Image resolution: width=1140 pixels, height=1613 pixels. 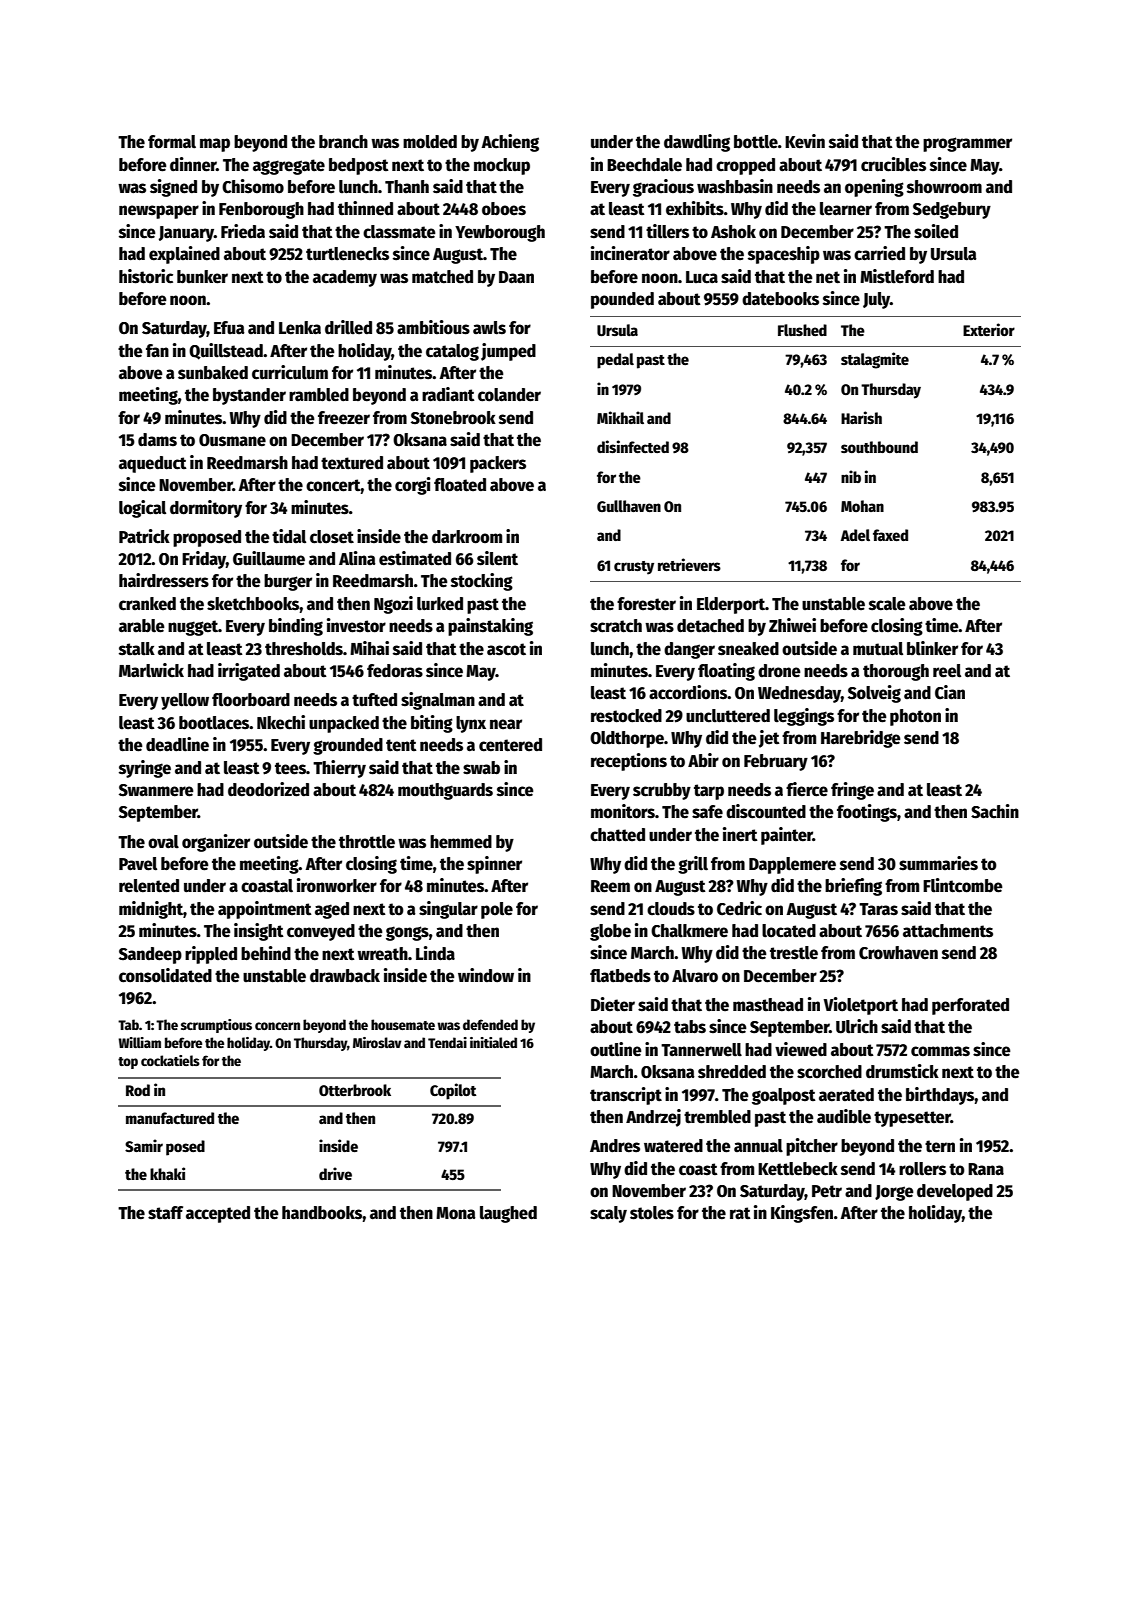 What do you see at coordinates (214, 723) in the screenshot?
I see `bootlaces` at bounding box center [214, 723].
